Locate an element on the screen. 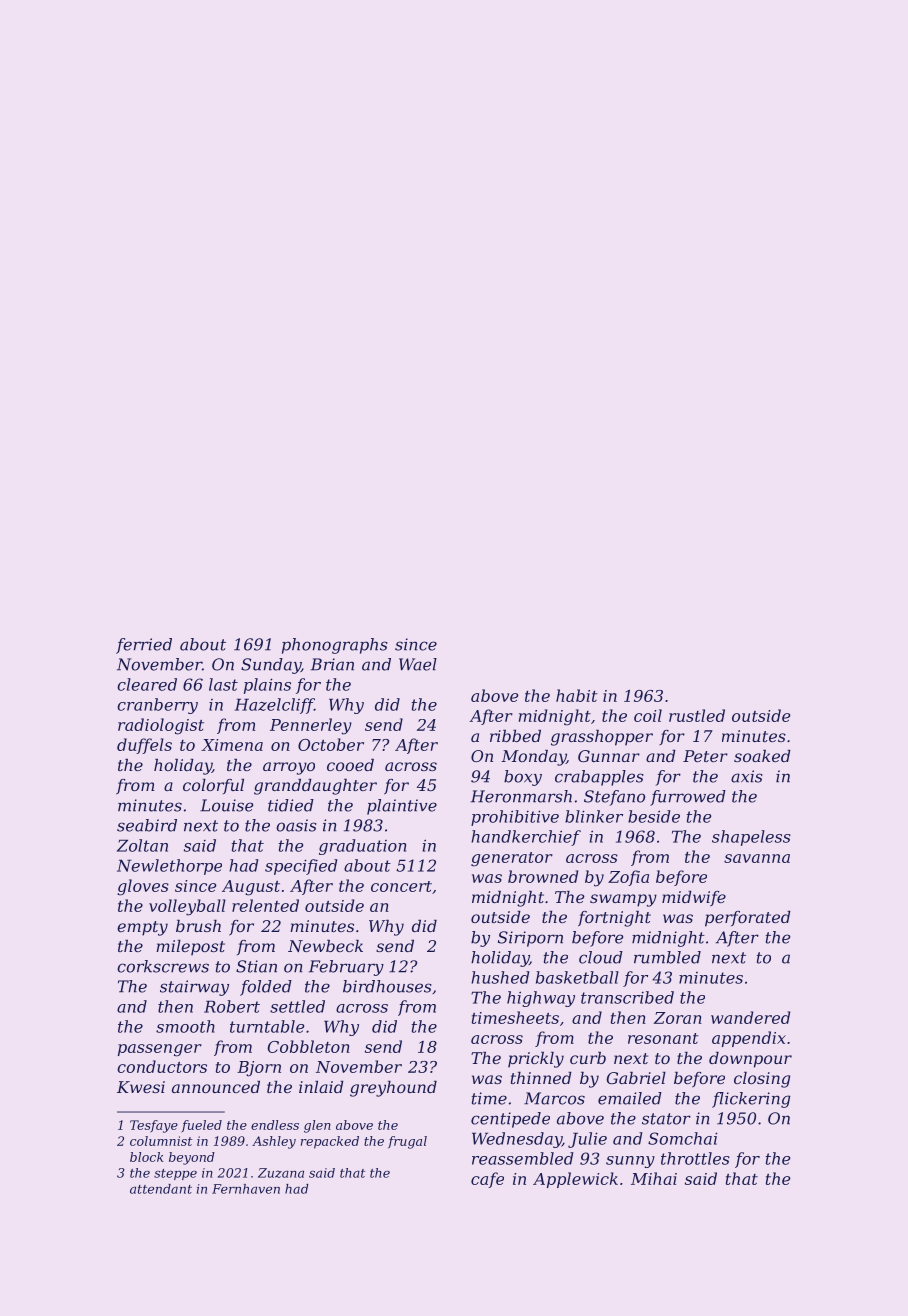 This screenshot has height=1316, width=908. Tesfaye is located at coordinates (154, 1126).
